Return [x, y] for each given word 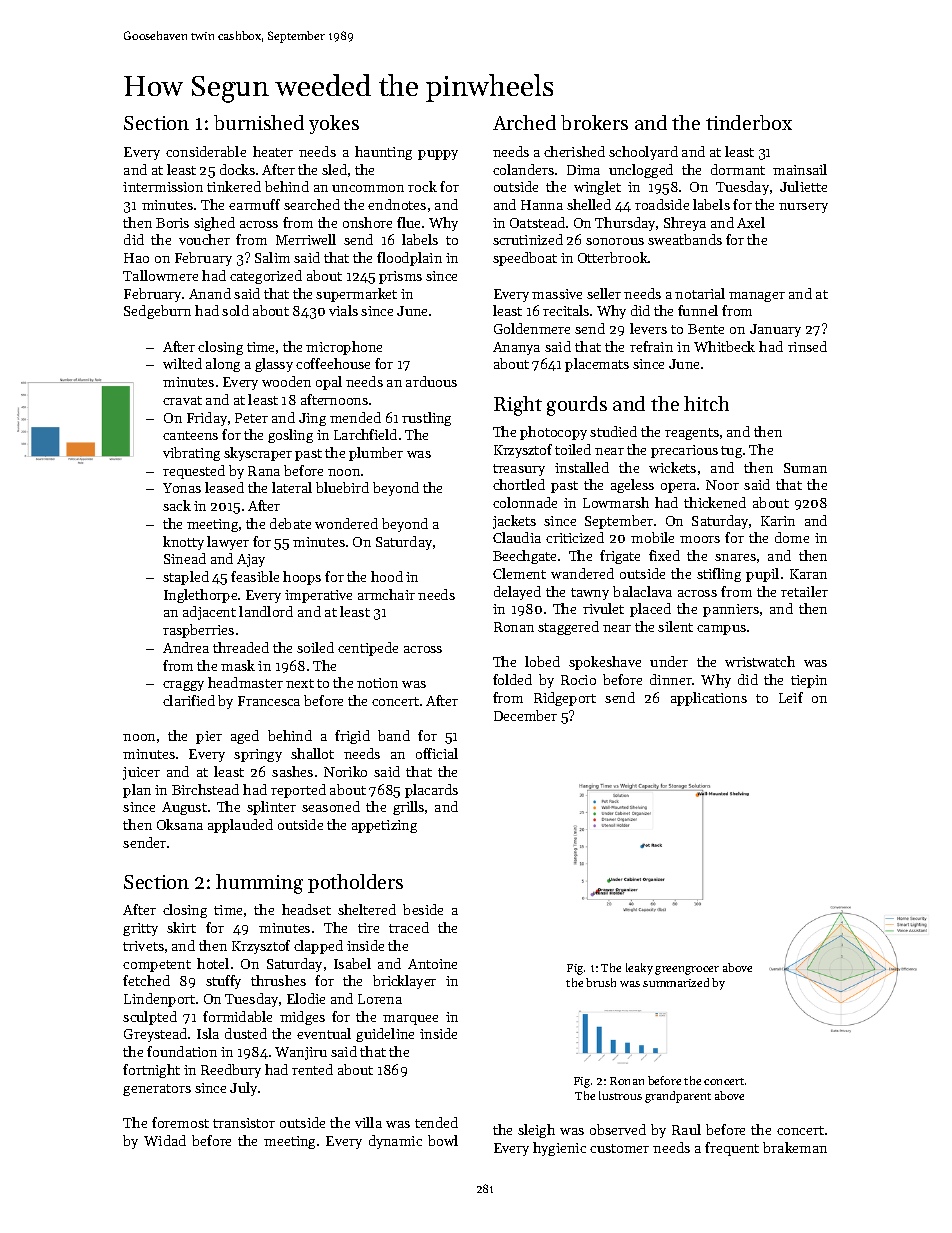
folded [512, 679]
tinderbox [749, 122]
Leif [791, 697]
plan [137, 791]
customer [619, 1148]
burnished [259, 122]
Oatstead [537, 222]
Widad [165, 1140]
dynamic [395, 1142]
